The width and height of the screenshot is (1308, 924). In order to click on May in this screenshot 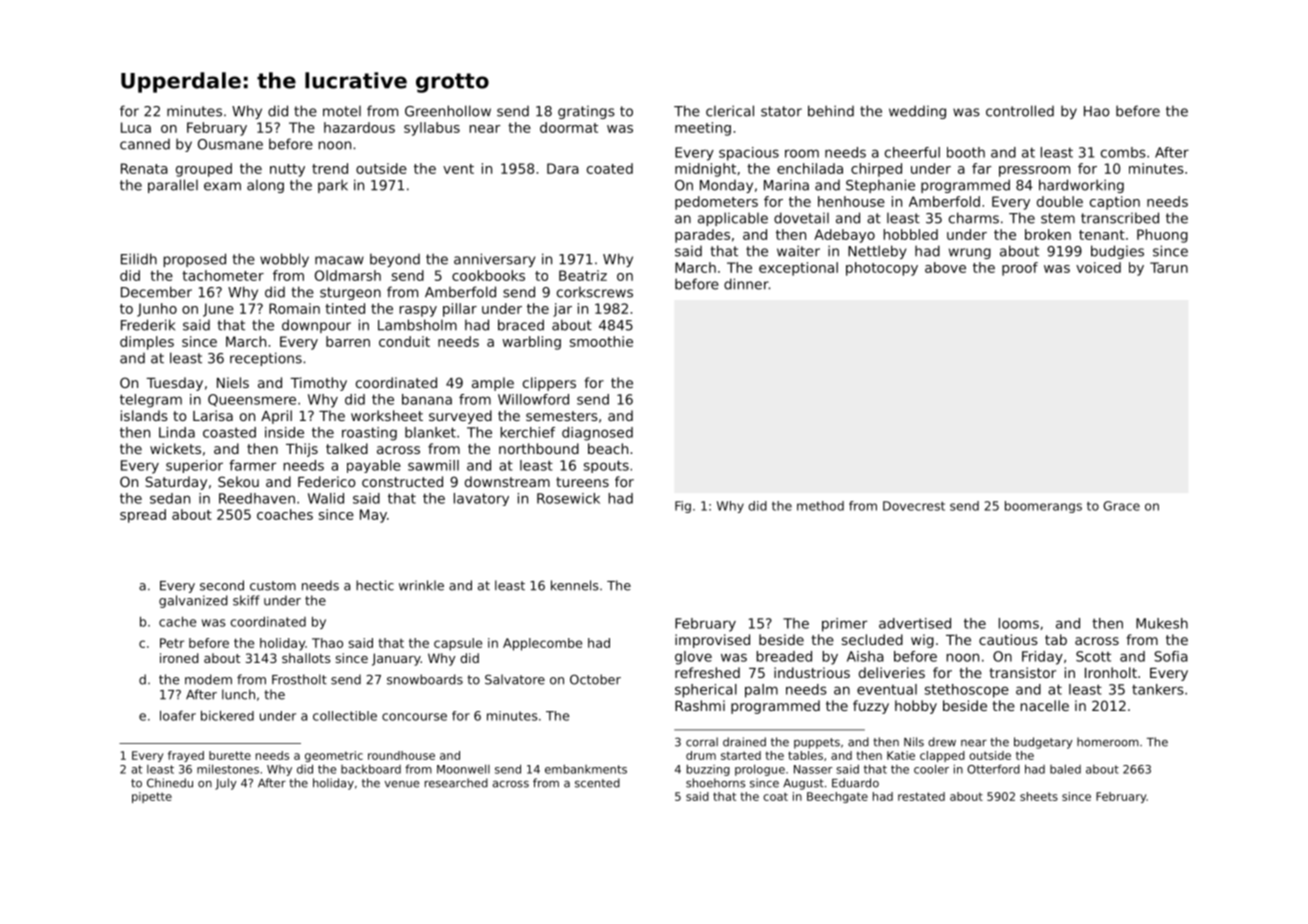, I will do `click(373, 516)`.
